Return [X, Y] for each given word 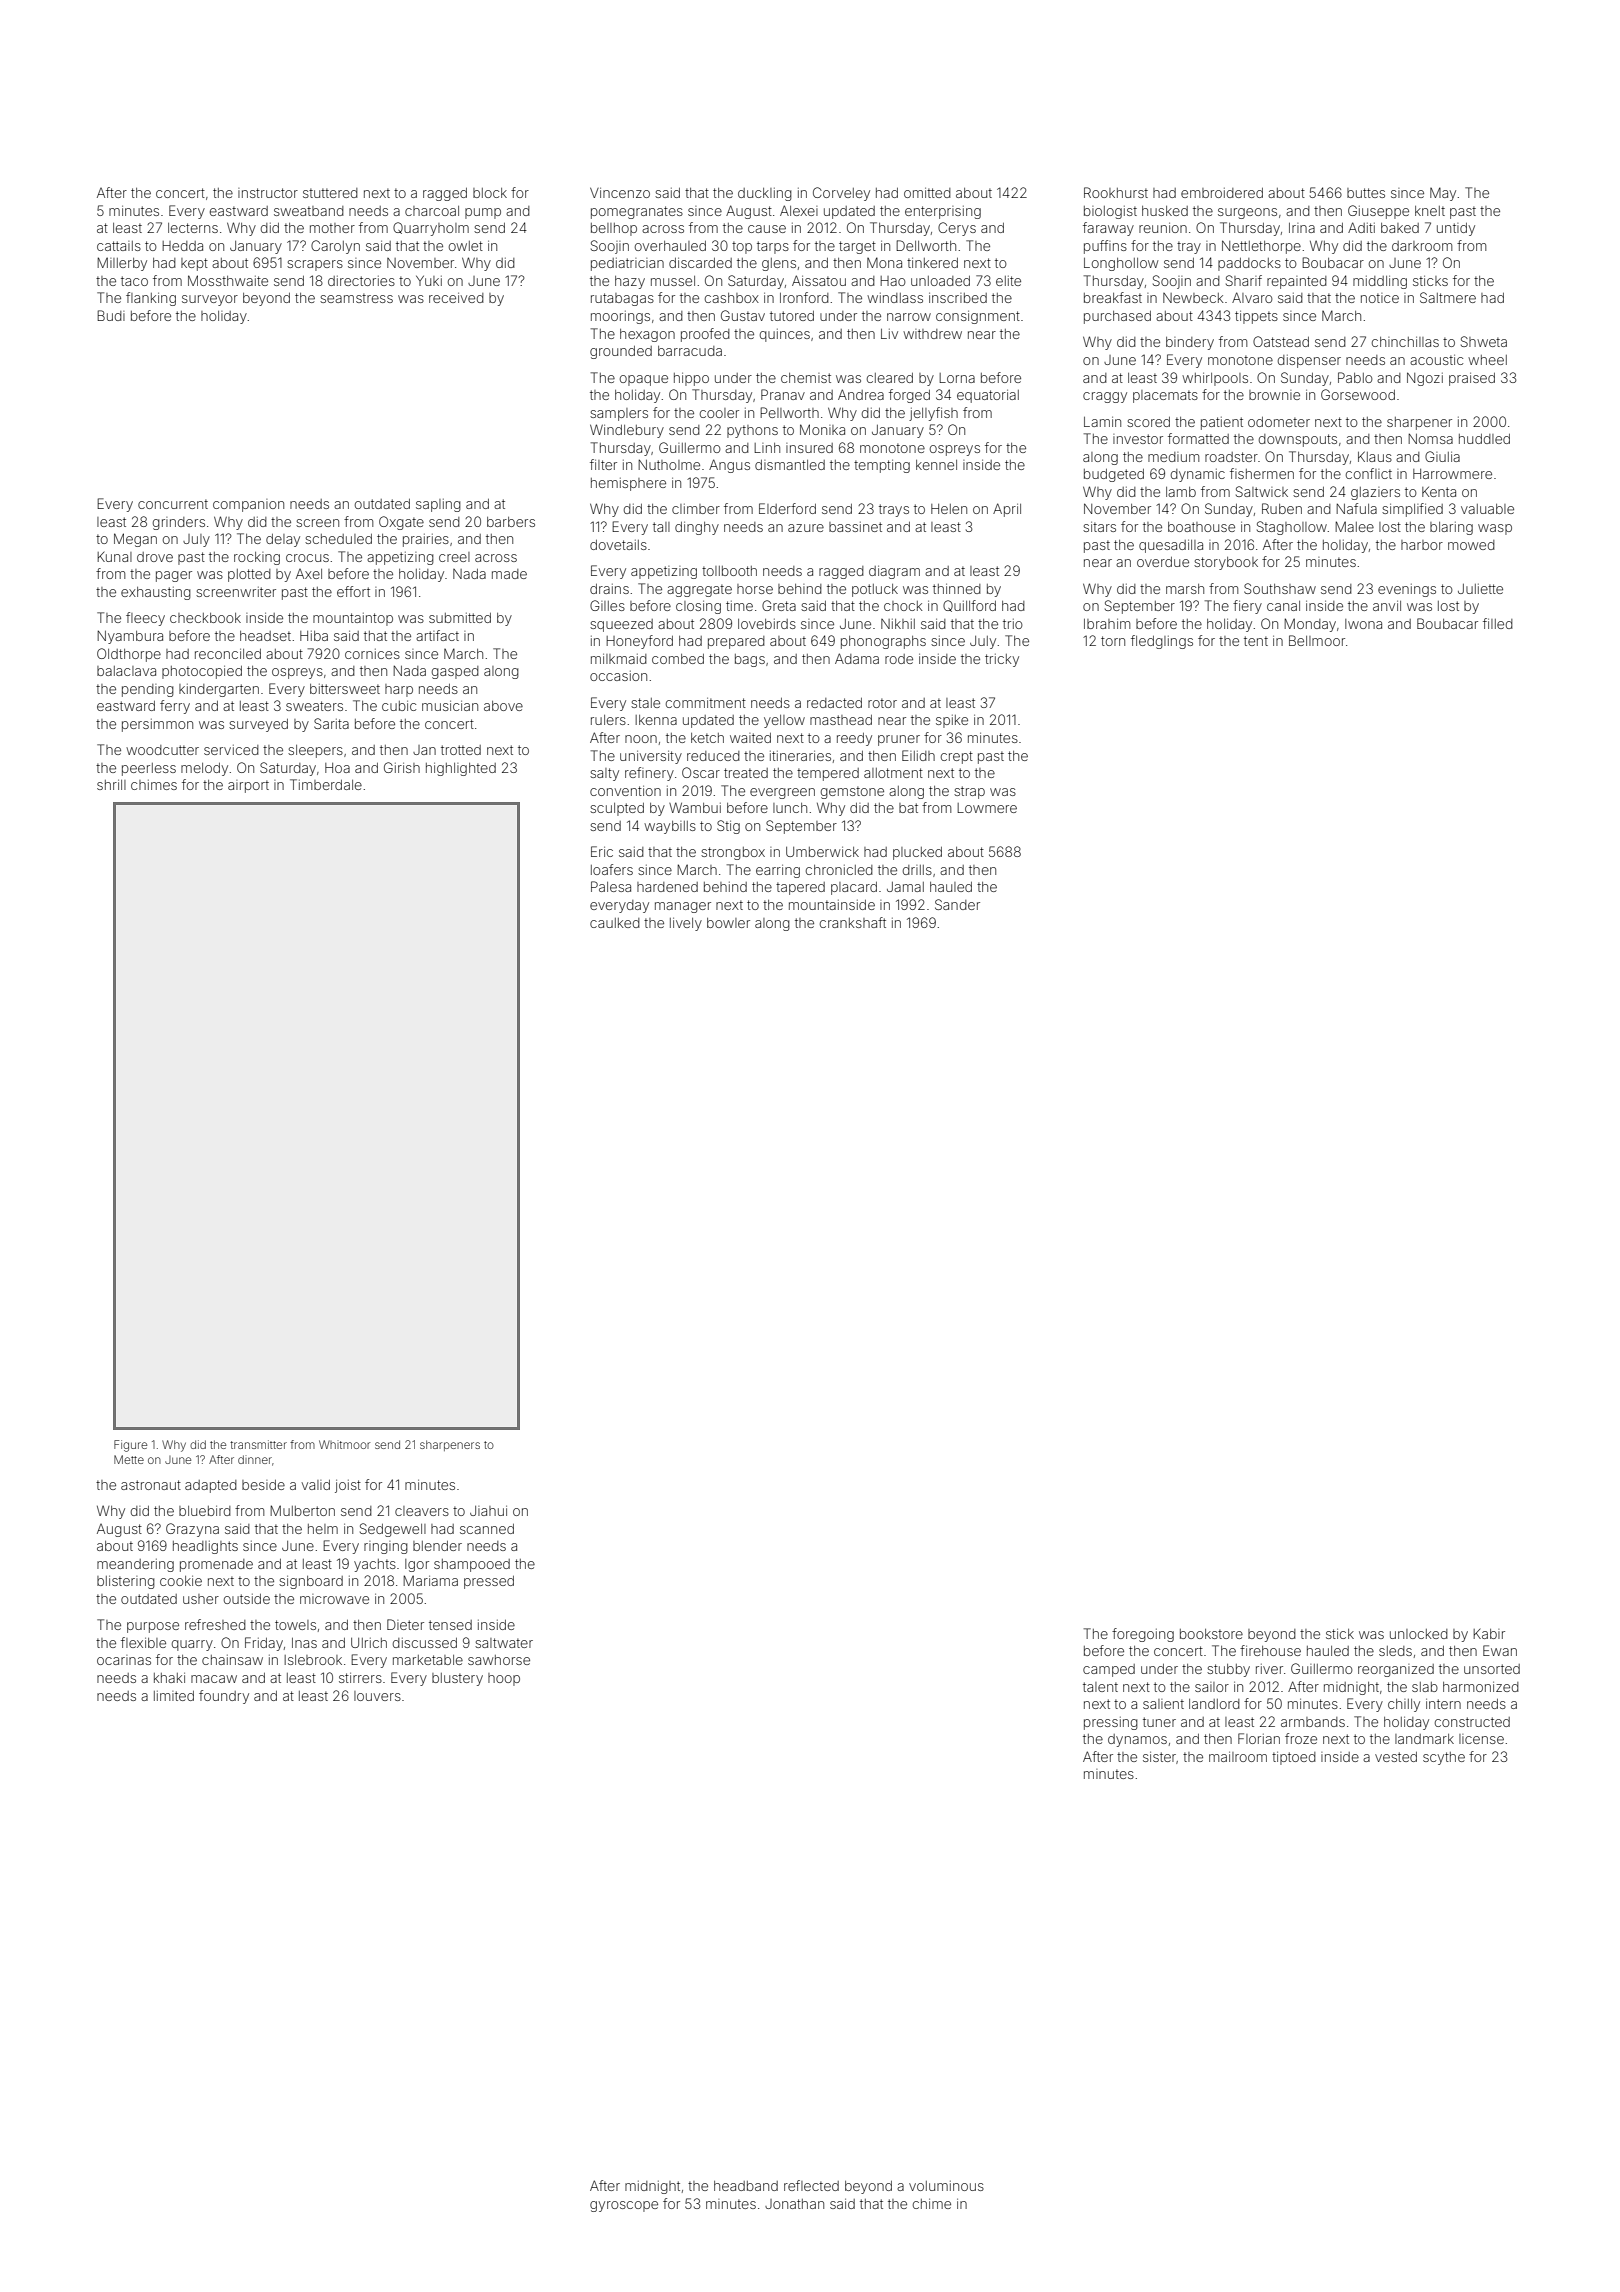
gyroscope [624, 2206]
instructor [268, 193]
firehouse [1270, 1650]
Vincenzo [620, 193]
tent [1256, 641]
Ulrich [369, 1643]
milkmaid [619, 659]
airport [248, 786]
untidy [1456, 229]
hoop [504, 1679]
